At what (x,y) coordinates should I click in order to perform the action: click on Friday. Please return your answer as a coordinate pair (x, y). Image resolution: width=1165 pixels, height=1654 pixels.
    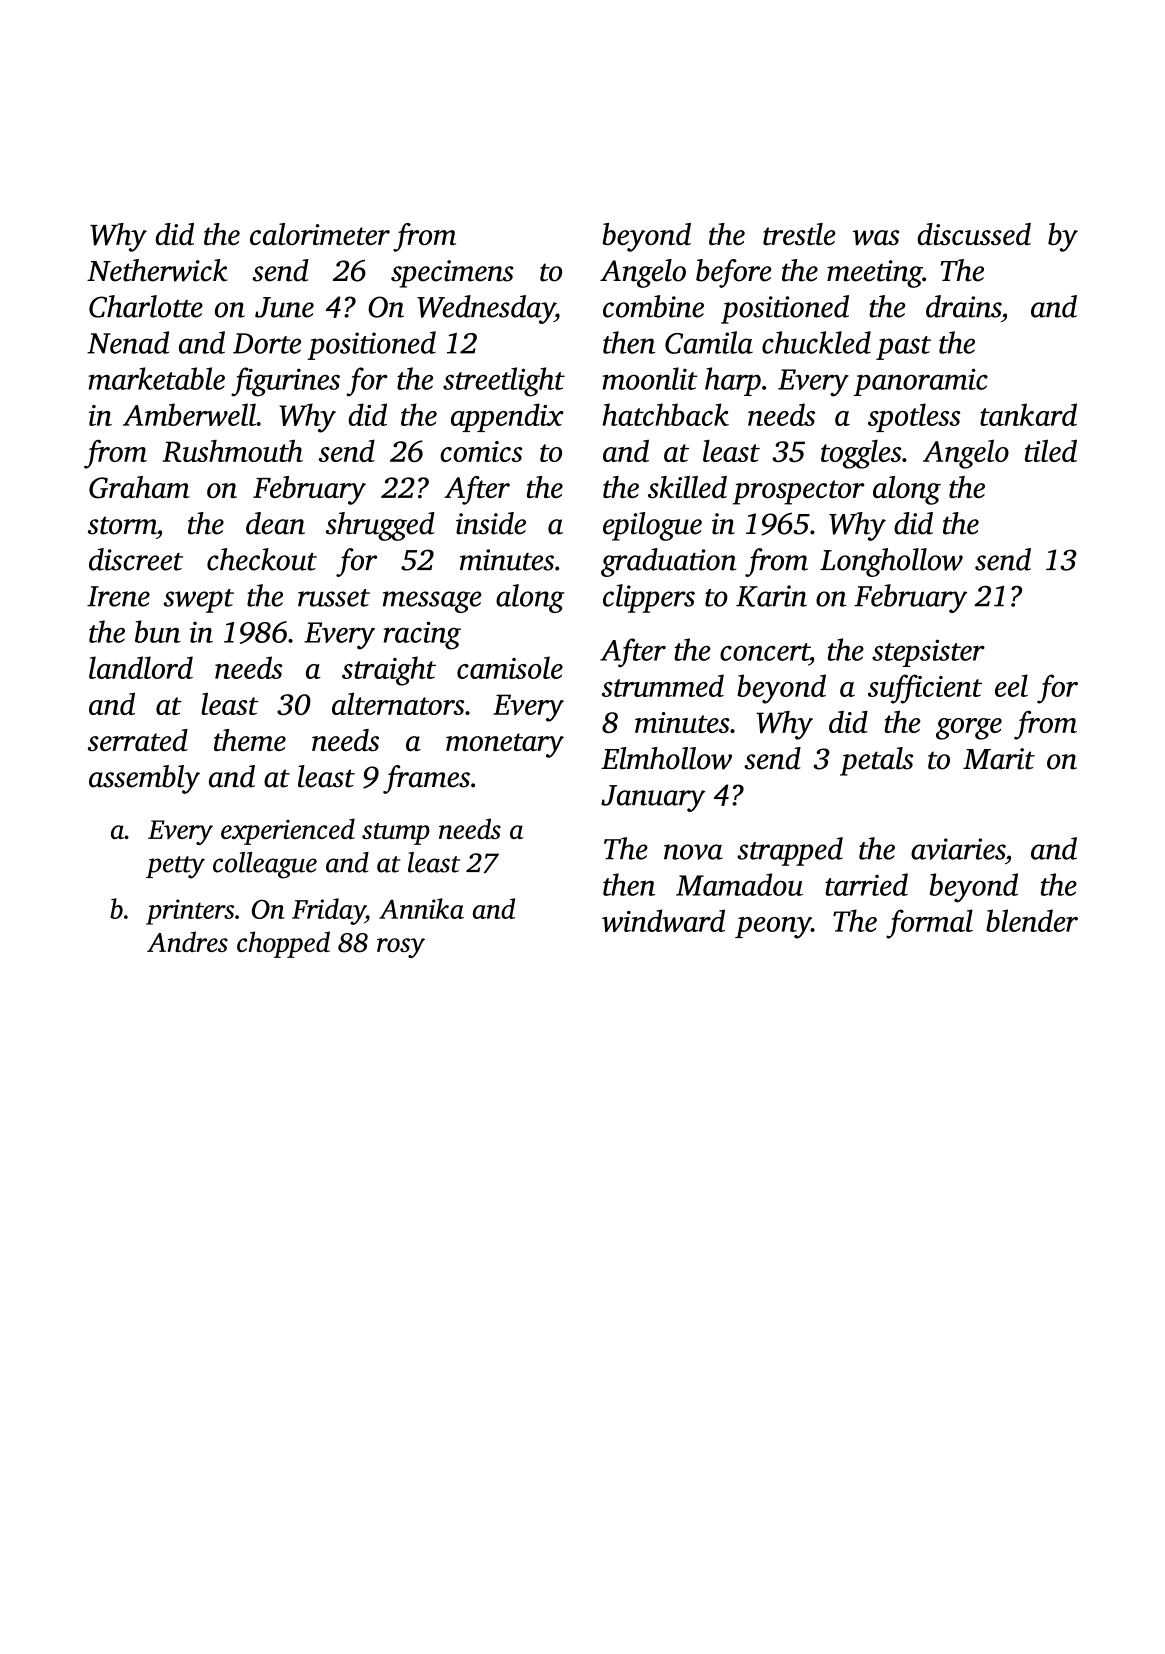
    Looking at the image, I should click on (328, 911).
